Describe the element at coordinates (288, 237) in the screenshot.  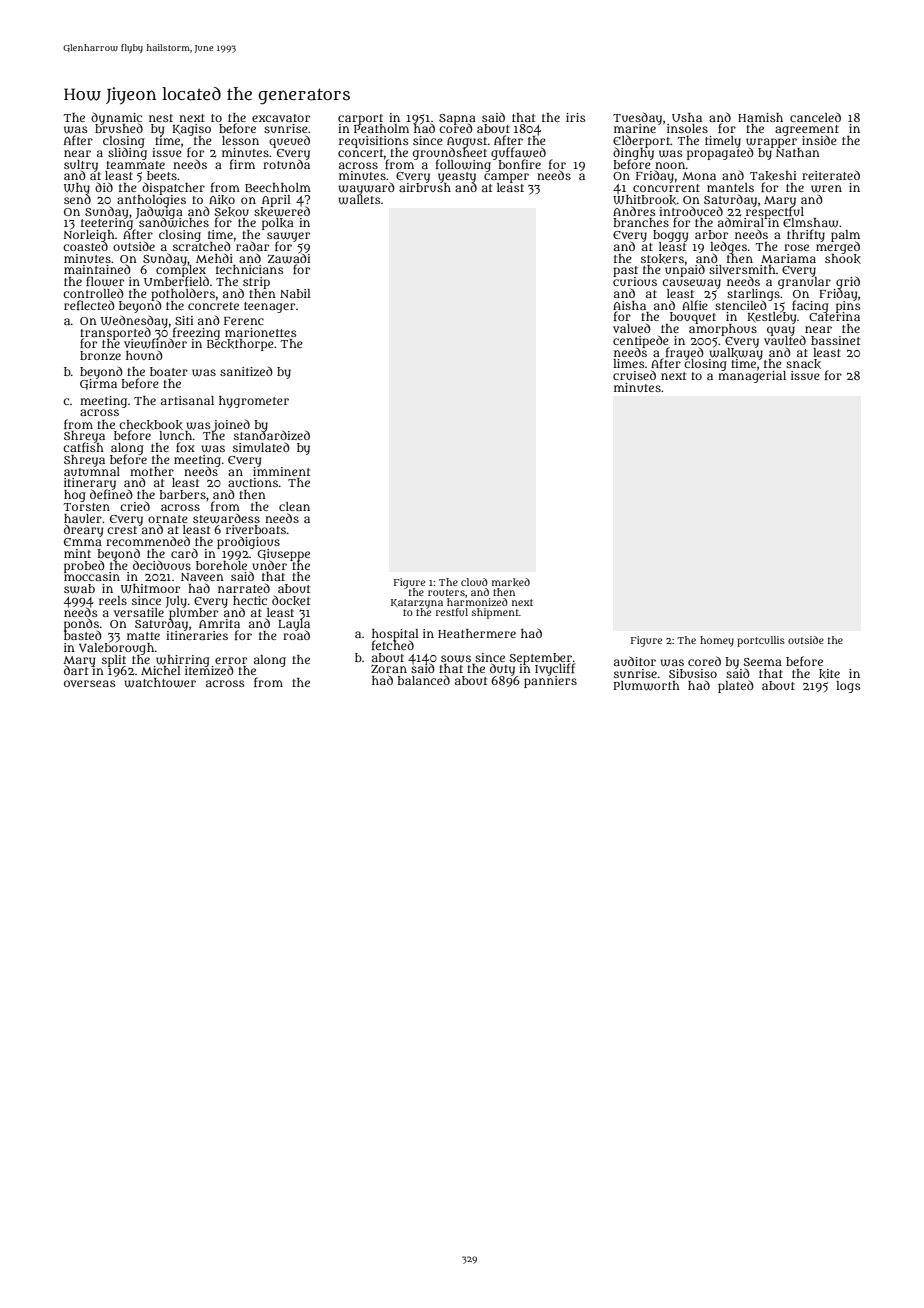
I see `sawyer` at that location.
